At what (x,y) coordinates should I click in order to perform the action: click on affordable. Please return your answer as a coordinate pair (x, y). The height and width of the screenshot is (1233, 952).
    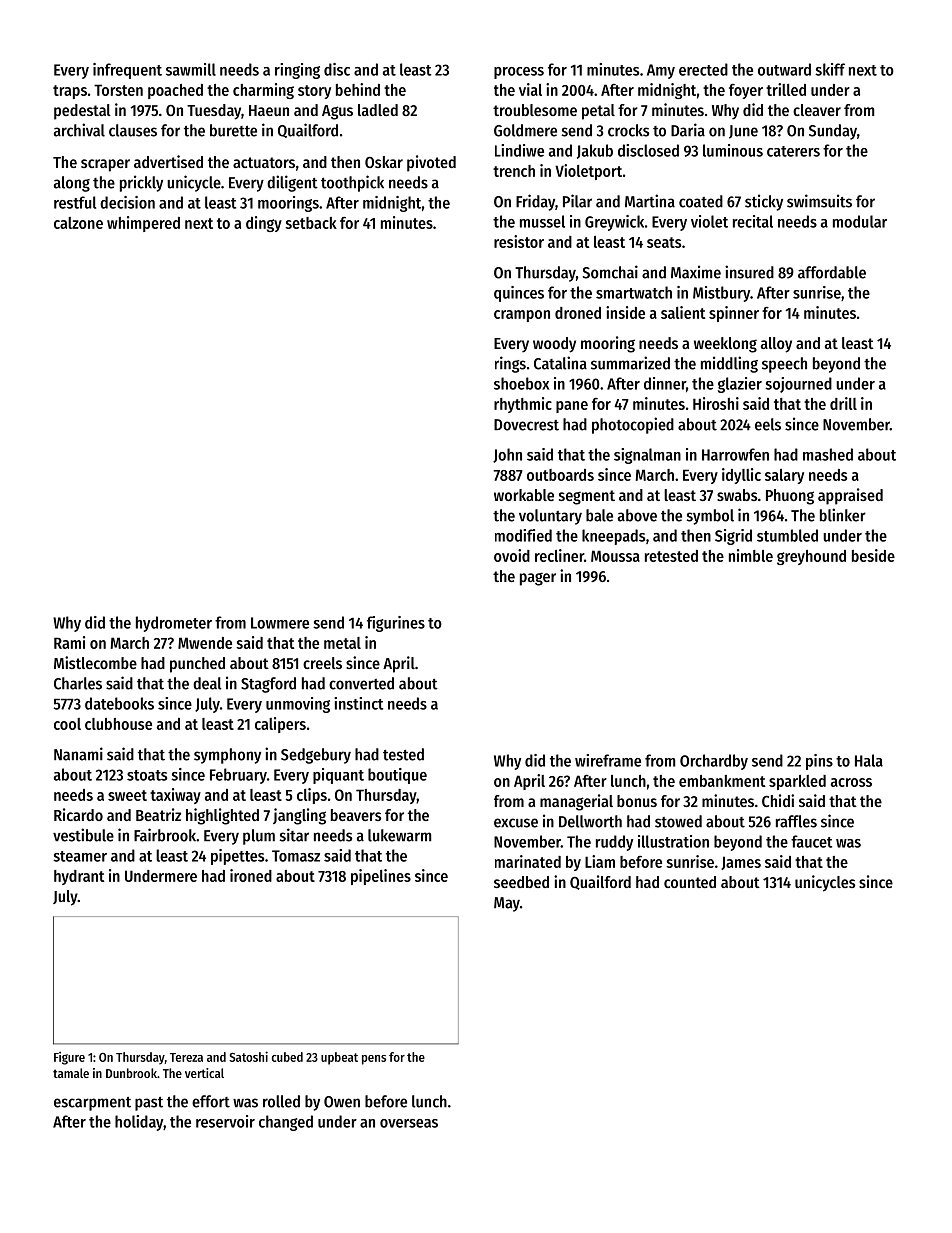
    Looking at the image, I should click on (832, 272).
